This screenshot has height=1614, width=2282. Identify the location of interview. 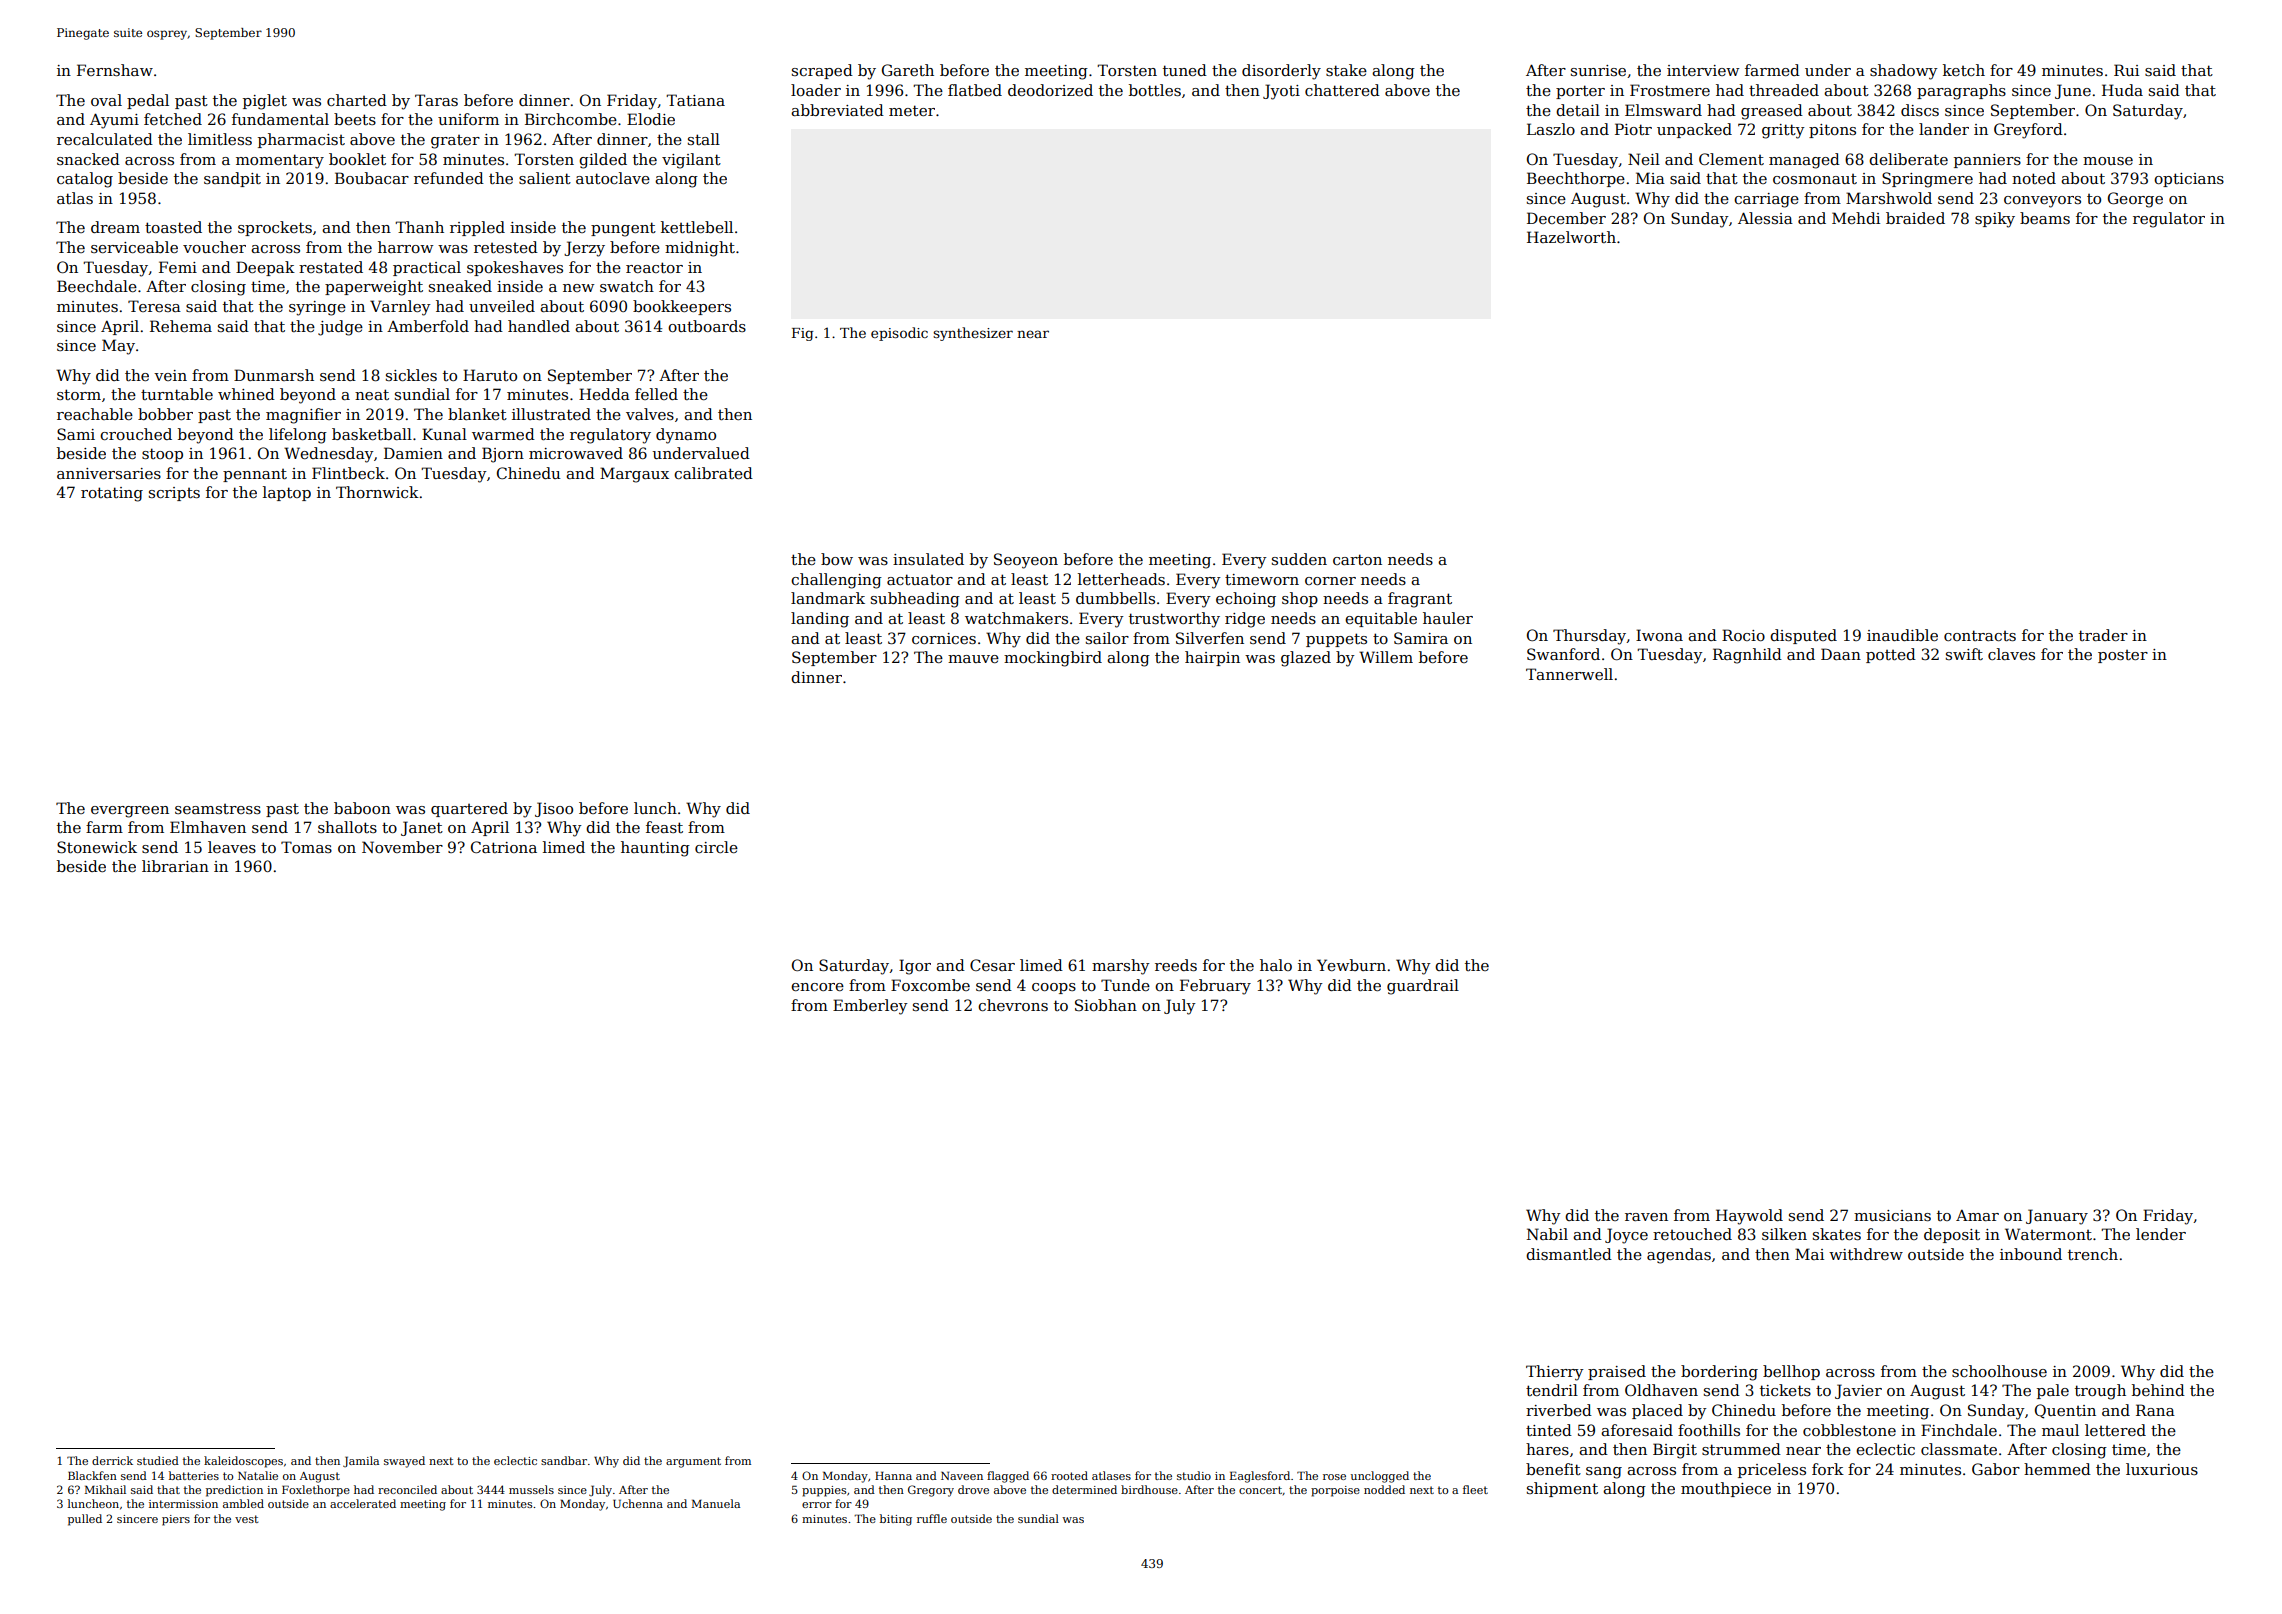
(1703, 70).
